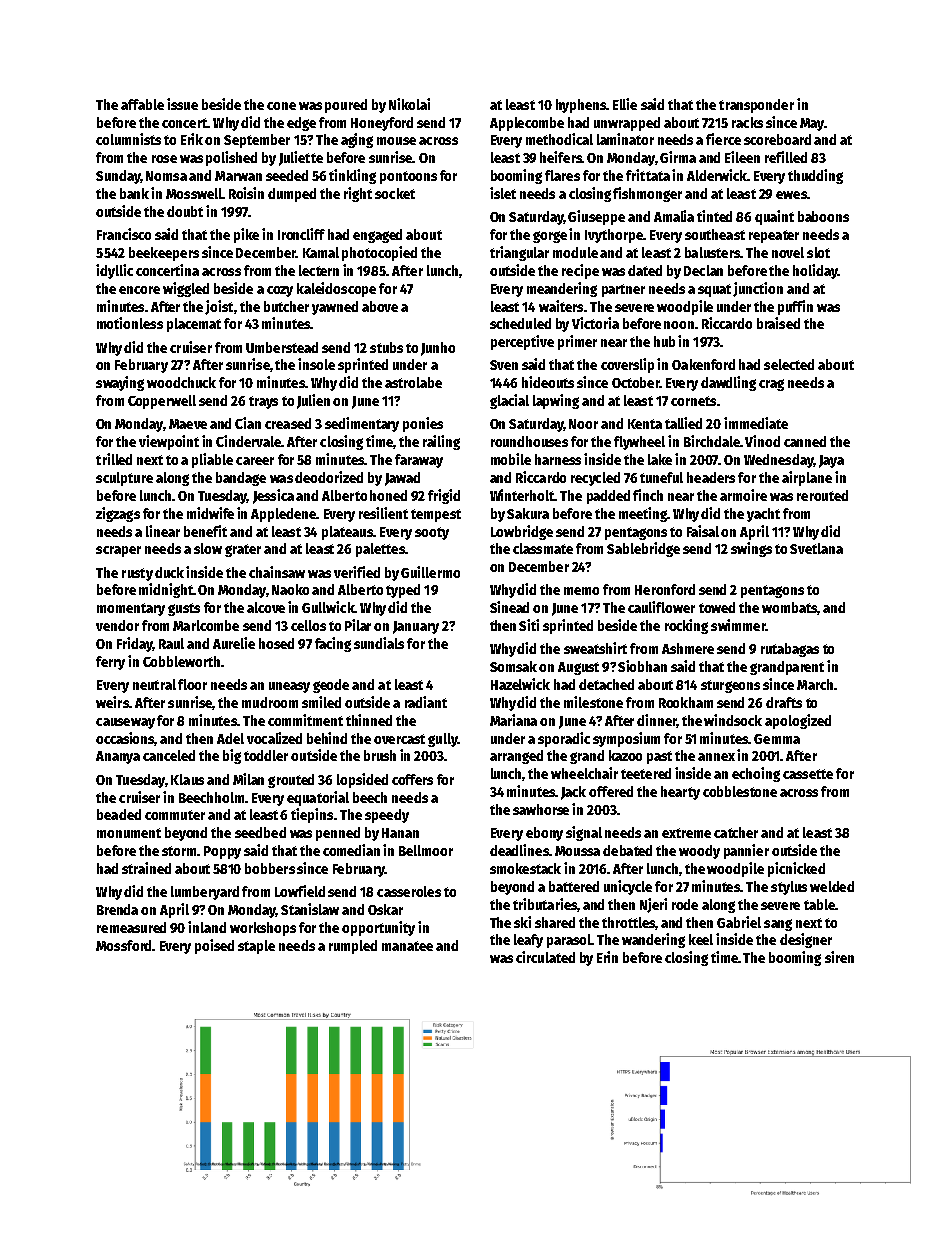  I want to click on faraway, so click(419, 461).
